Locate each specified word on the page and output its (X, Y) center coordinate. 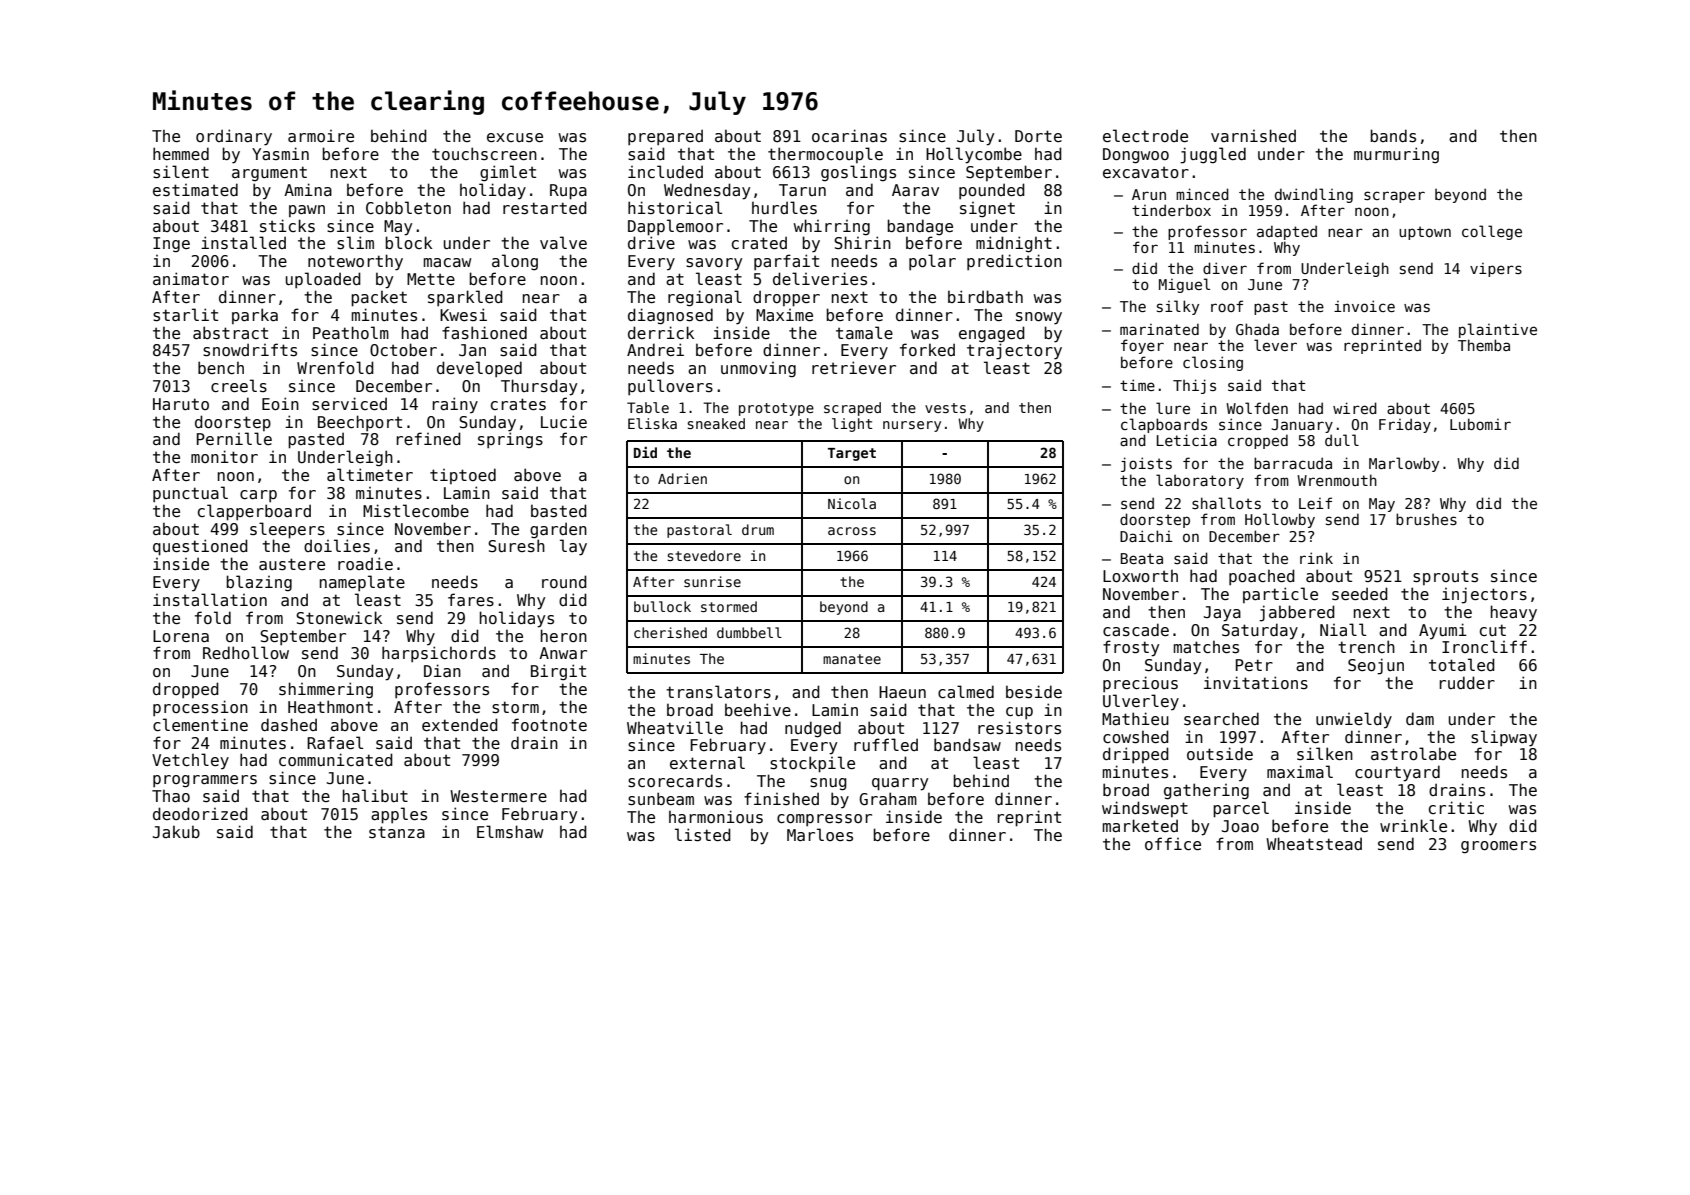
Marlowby (1404, 464)
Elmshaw (510, 832)
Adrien (682, 478)
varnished (1253, 136)
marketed (1140, 825)
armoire (321, 136)
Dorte (1038, 136)
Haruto (181, 404)
